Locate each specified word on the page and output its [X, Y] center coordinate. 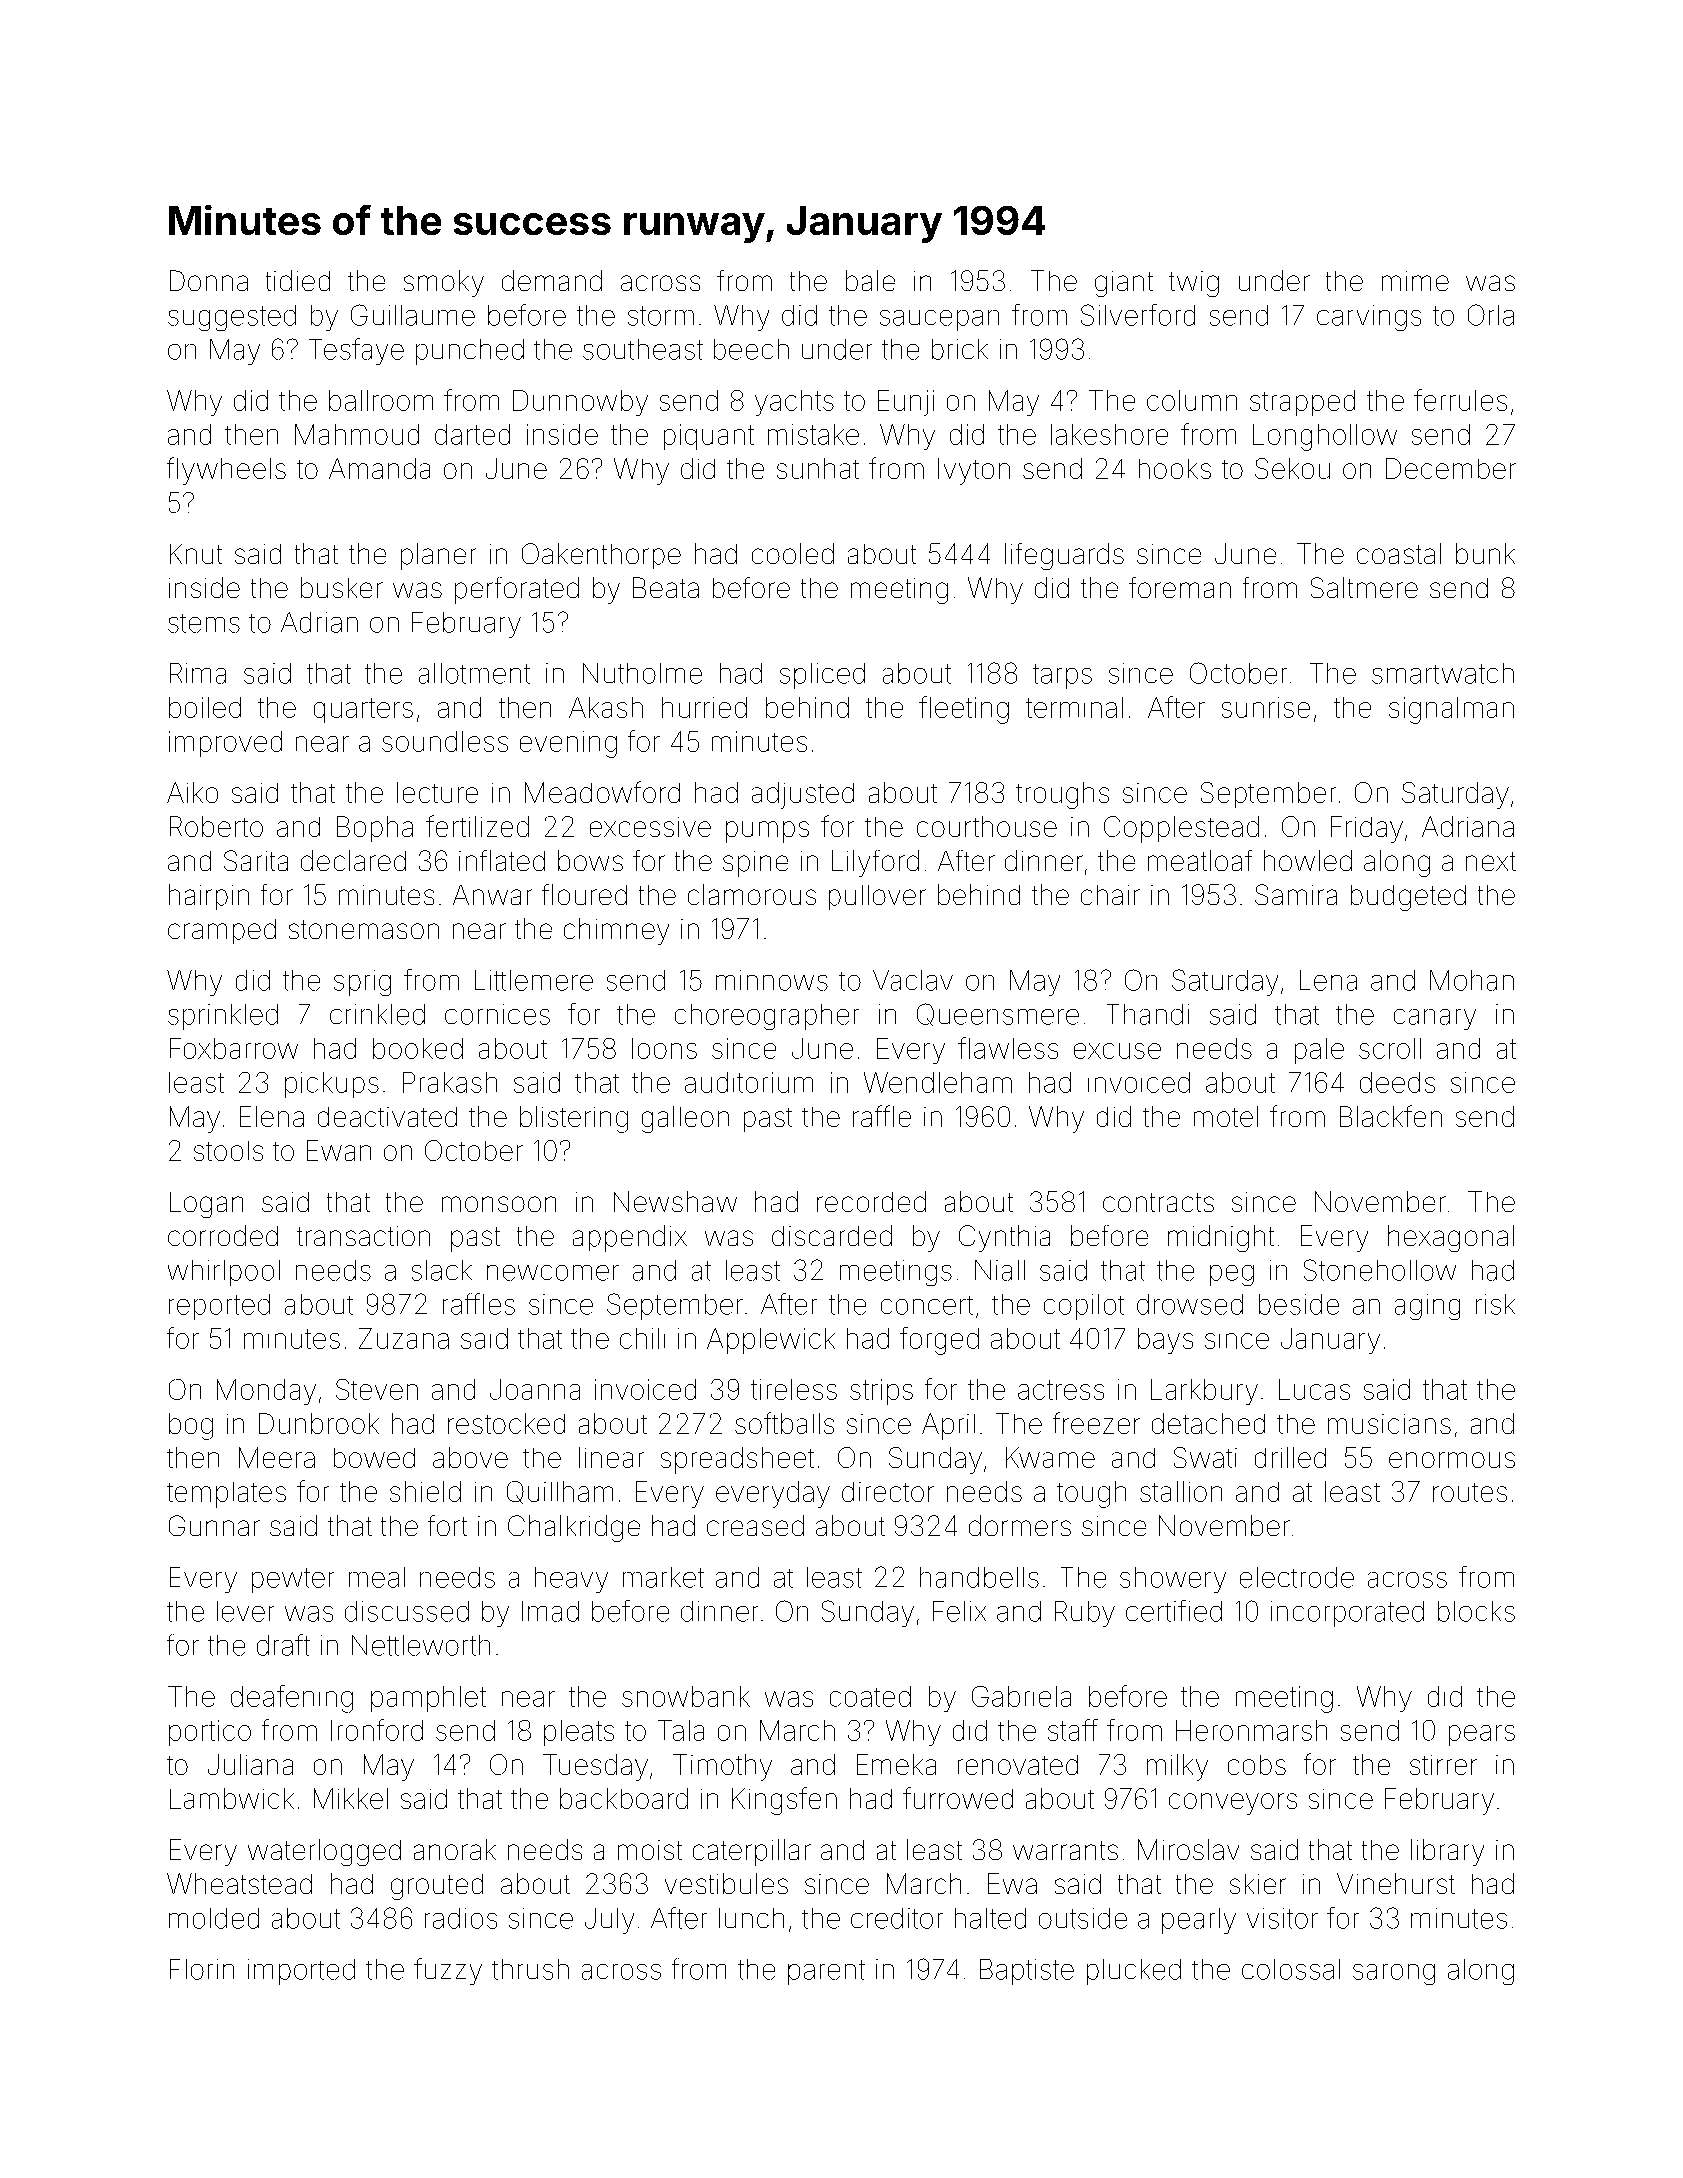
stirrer [1443, 1765]
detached [1208, 1423]
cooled [793, 553]
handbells [979, 1577]
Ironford [377, 1730]
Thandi [1148, 1014]
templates [226, 1495]
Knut [196, 554]
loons [664, 1048]
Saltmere [1364, 587]
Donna [209, 280]
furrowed [958, 1798]
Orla [1491, 315]
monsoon [499, 1204]
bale [870, 280]
